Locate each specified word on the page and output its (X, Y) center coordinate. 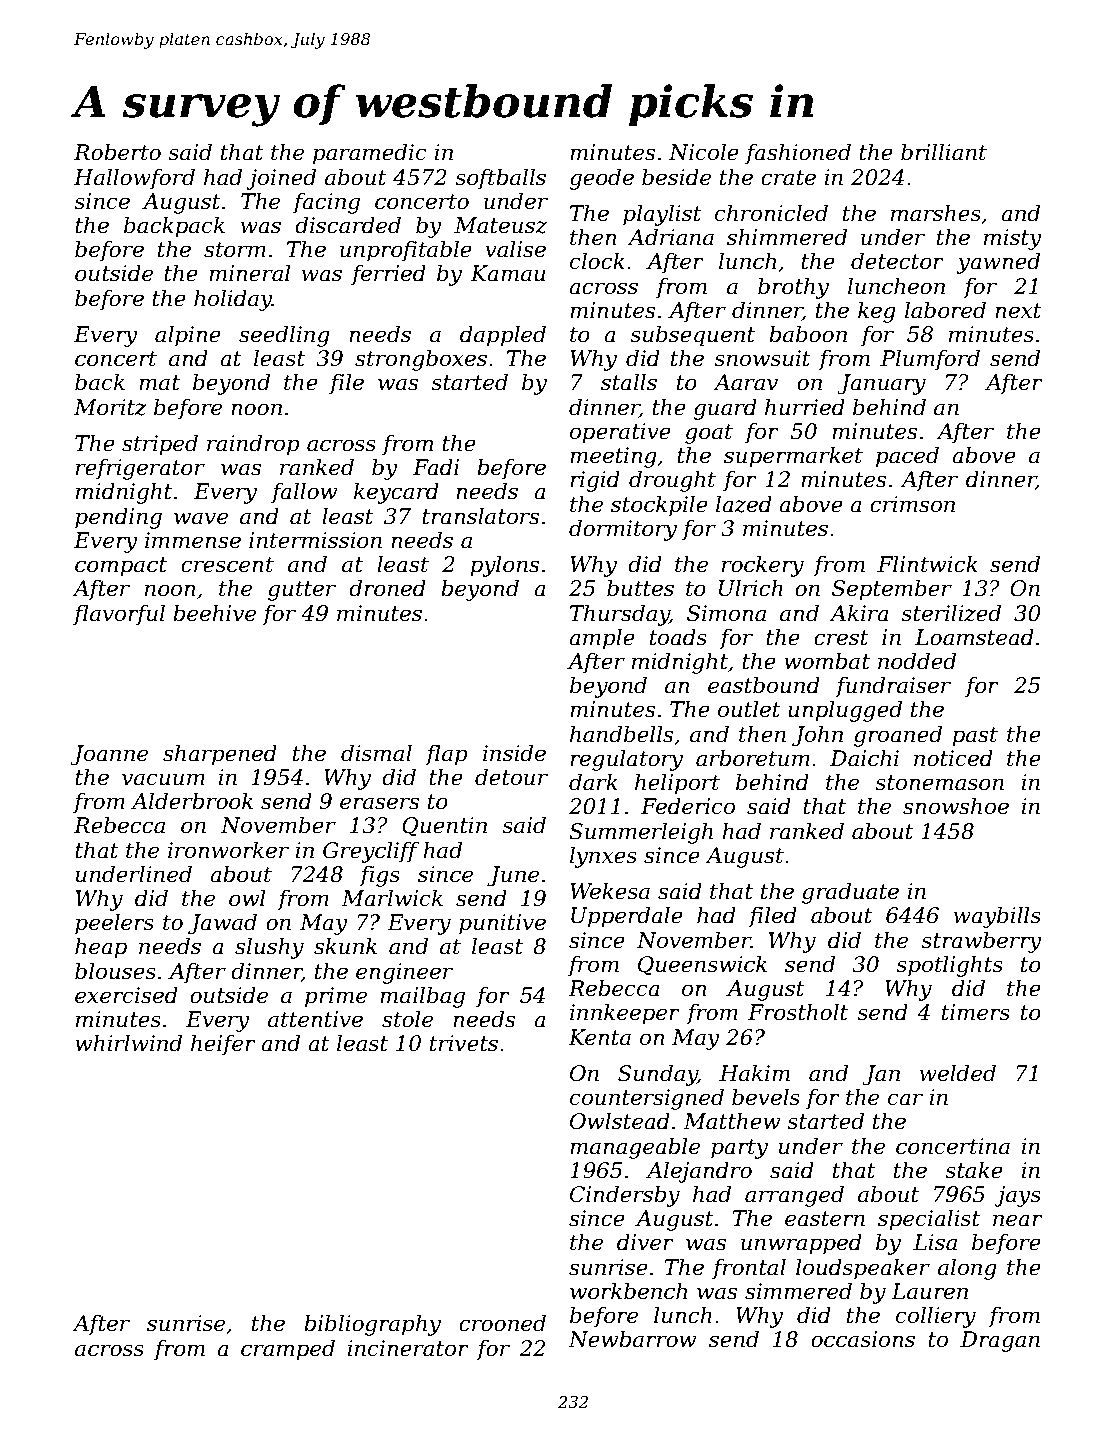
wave (201, 518)
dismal (376, 753)
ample (602, 639)
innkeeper (625, 1014)
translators (480, 516)
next (1018, 311)
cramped (288, 1350)
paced (907, 457)
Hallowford (134, 179)
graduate (850, 893)
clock (597, 261)
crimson (912, 504)
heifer (223, 1045)
